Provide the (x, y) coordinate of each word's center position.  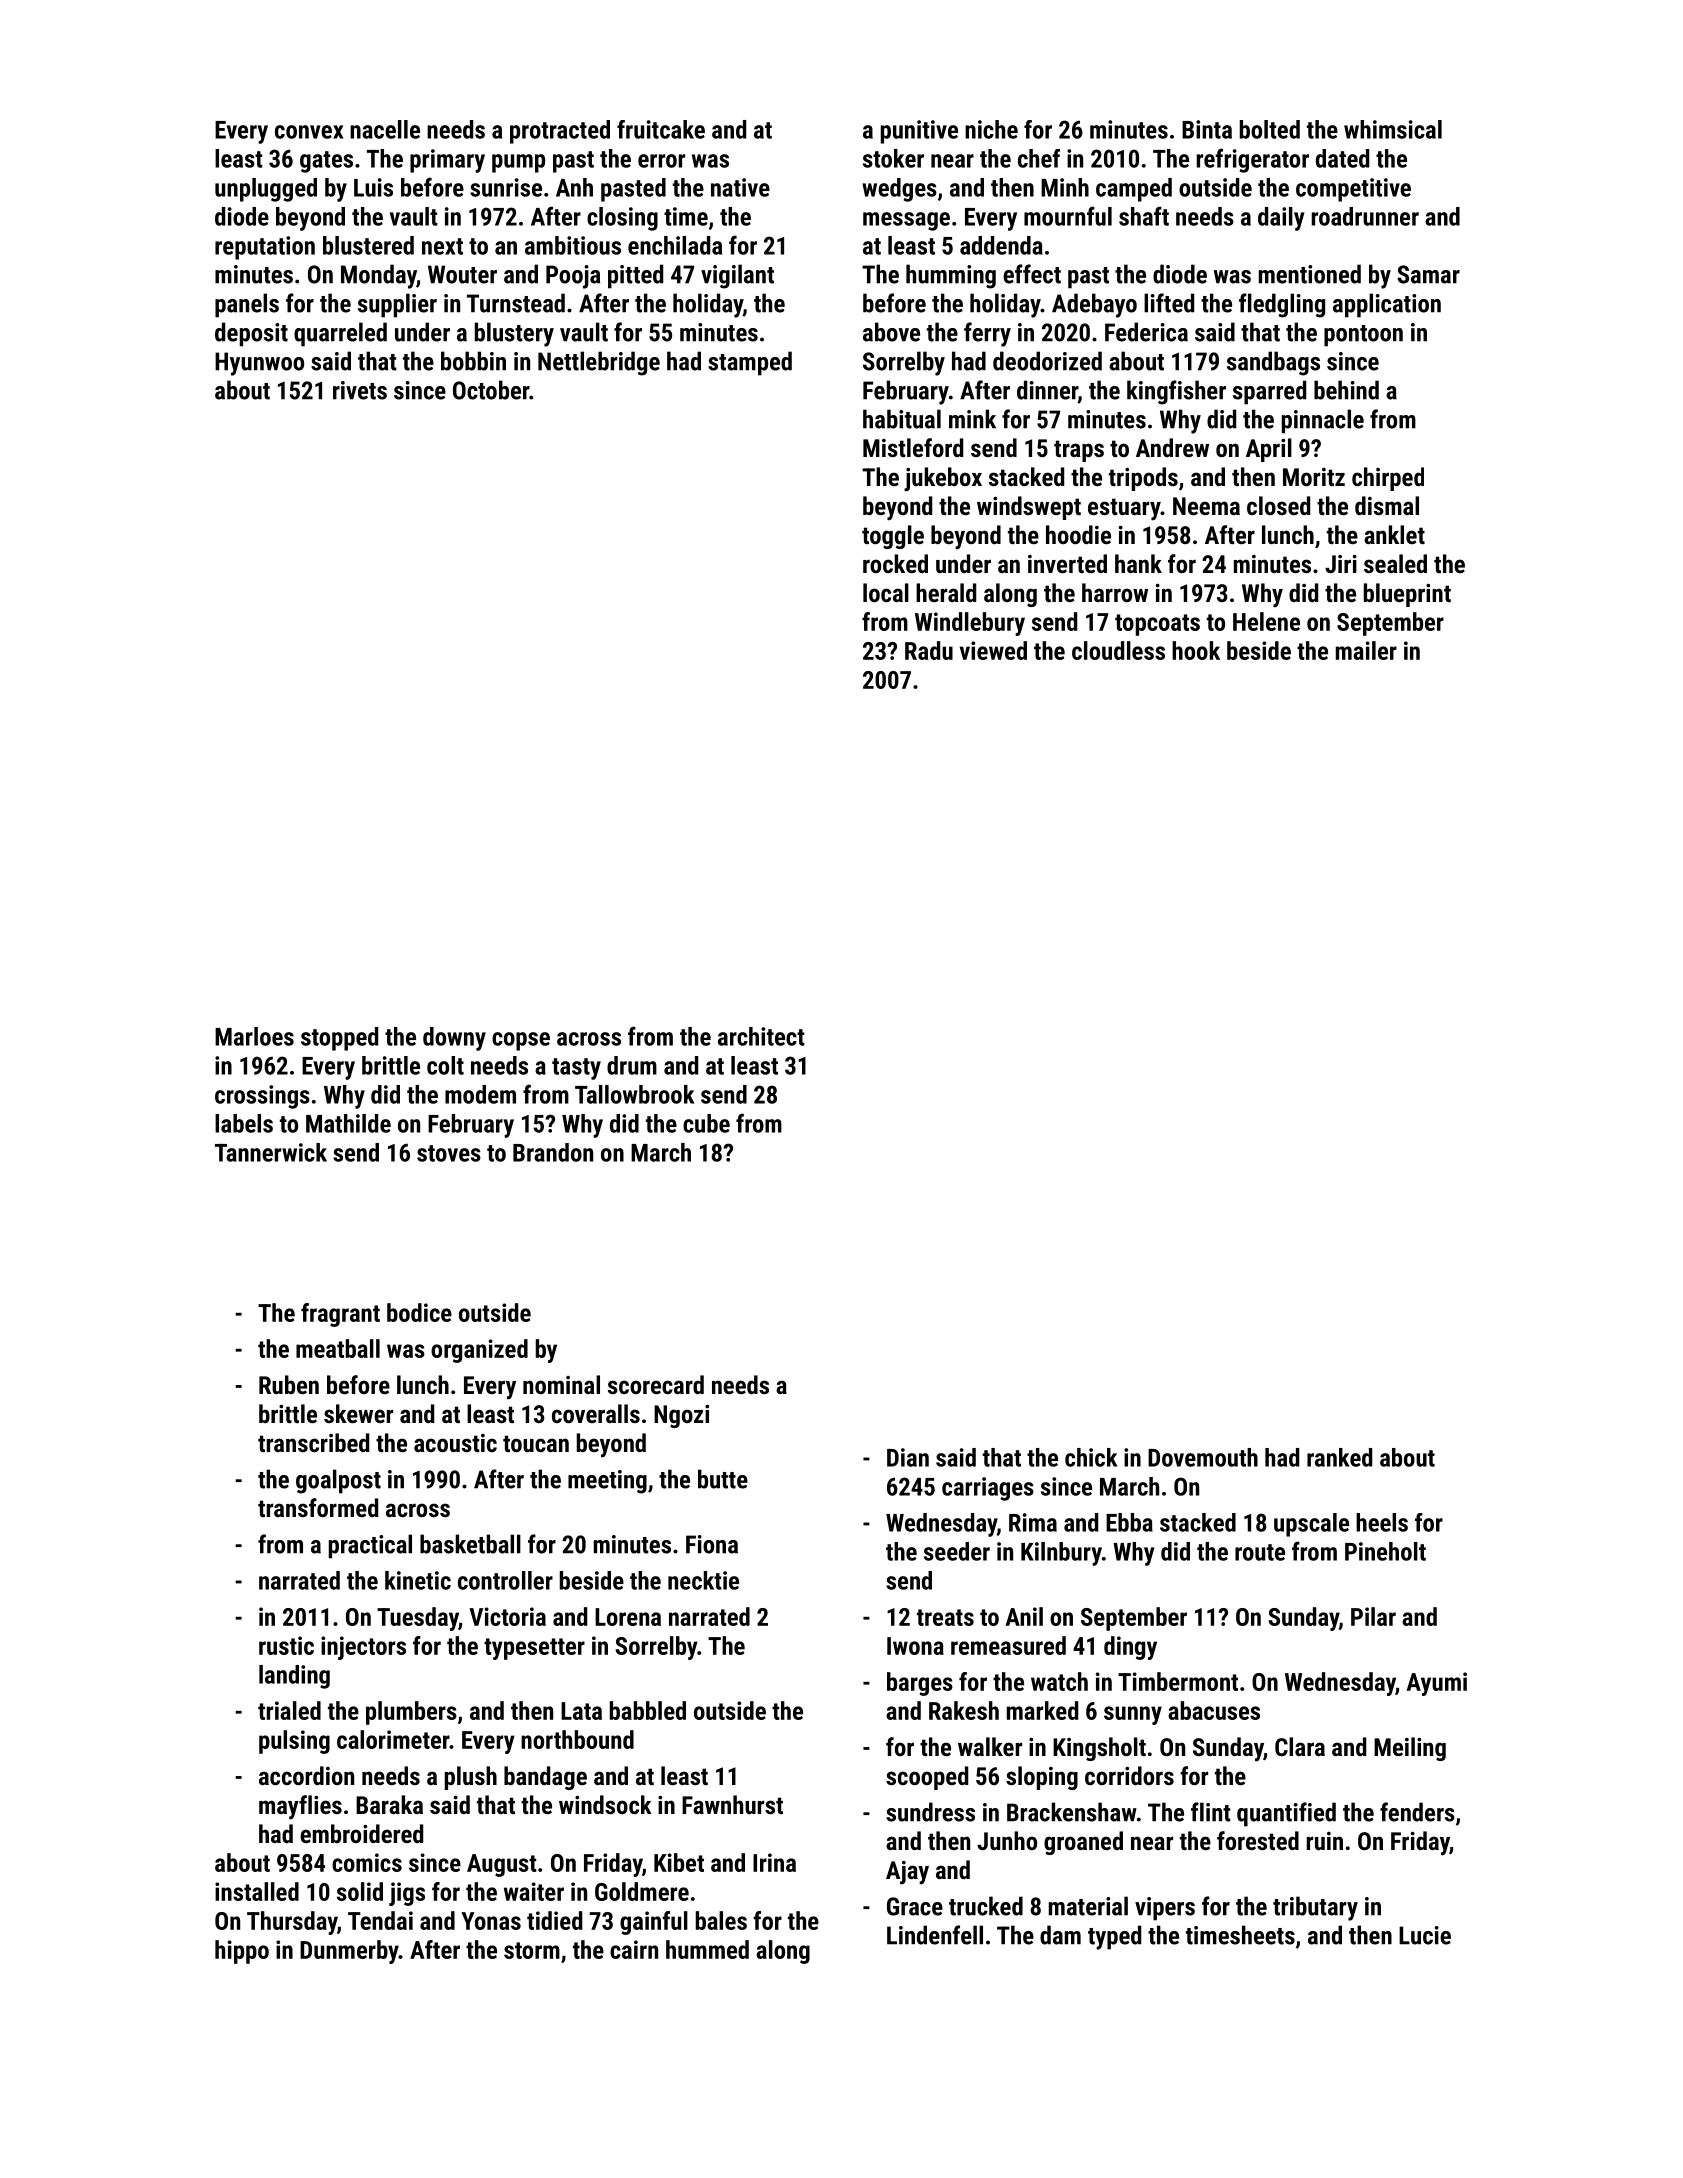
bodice (419, 1312)
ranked (1339, 1457)
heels (1382, 1522)
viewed (993, 650)
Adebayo (1094, 305)
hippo (242, 1952)
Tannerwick (271, 1152)
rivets (360, 390)
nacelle (385, 129)
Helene (1266, 621)
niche (991, 129)
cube (706, 1123)
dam (1060, 1935)
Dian (908, 1457)
